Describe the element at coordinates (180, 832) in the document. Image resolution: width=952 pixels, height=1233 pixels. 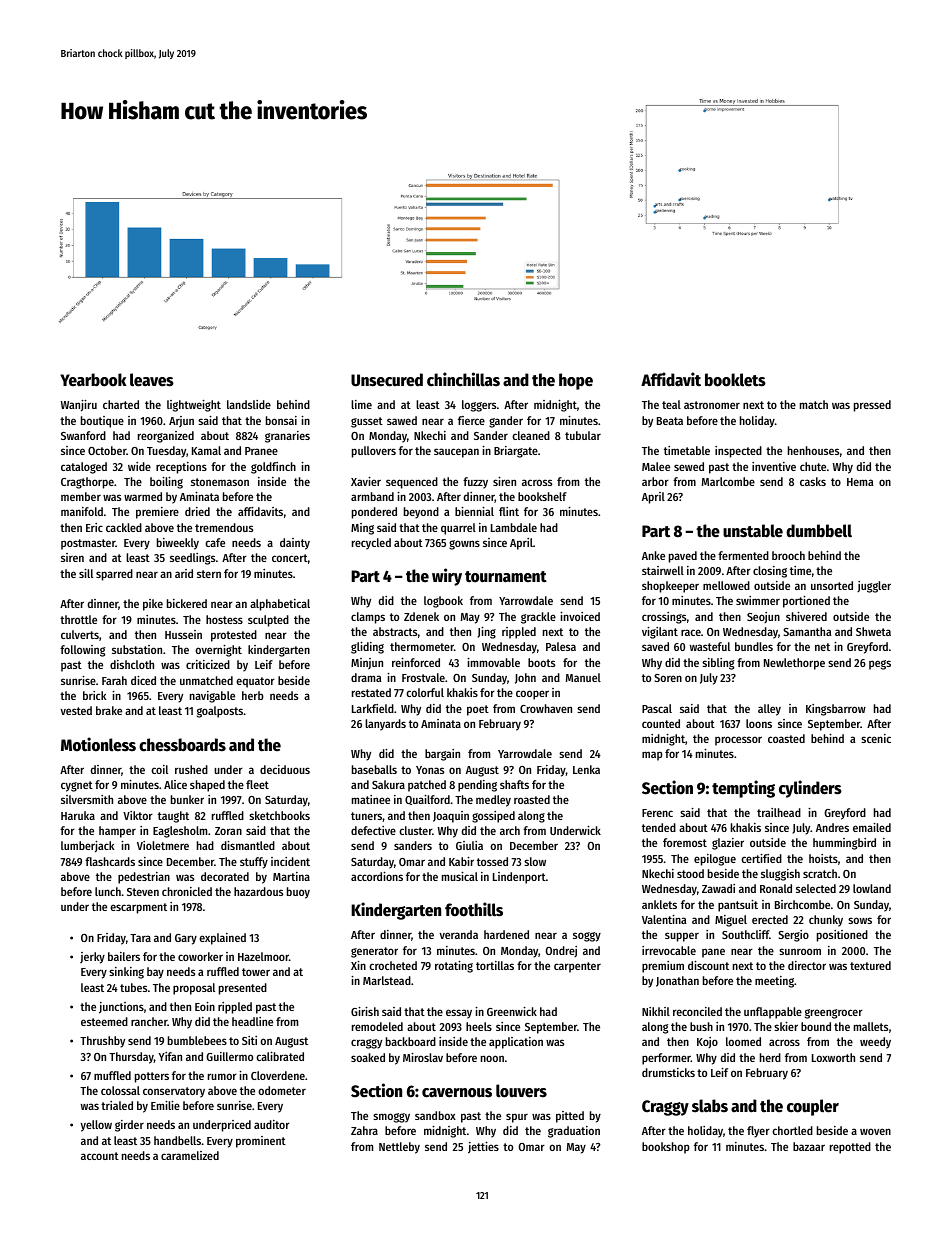
I see `Eaglesholm` at that location.
